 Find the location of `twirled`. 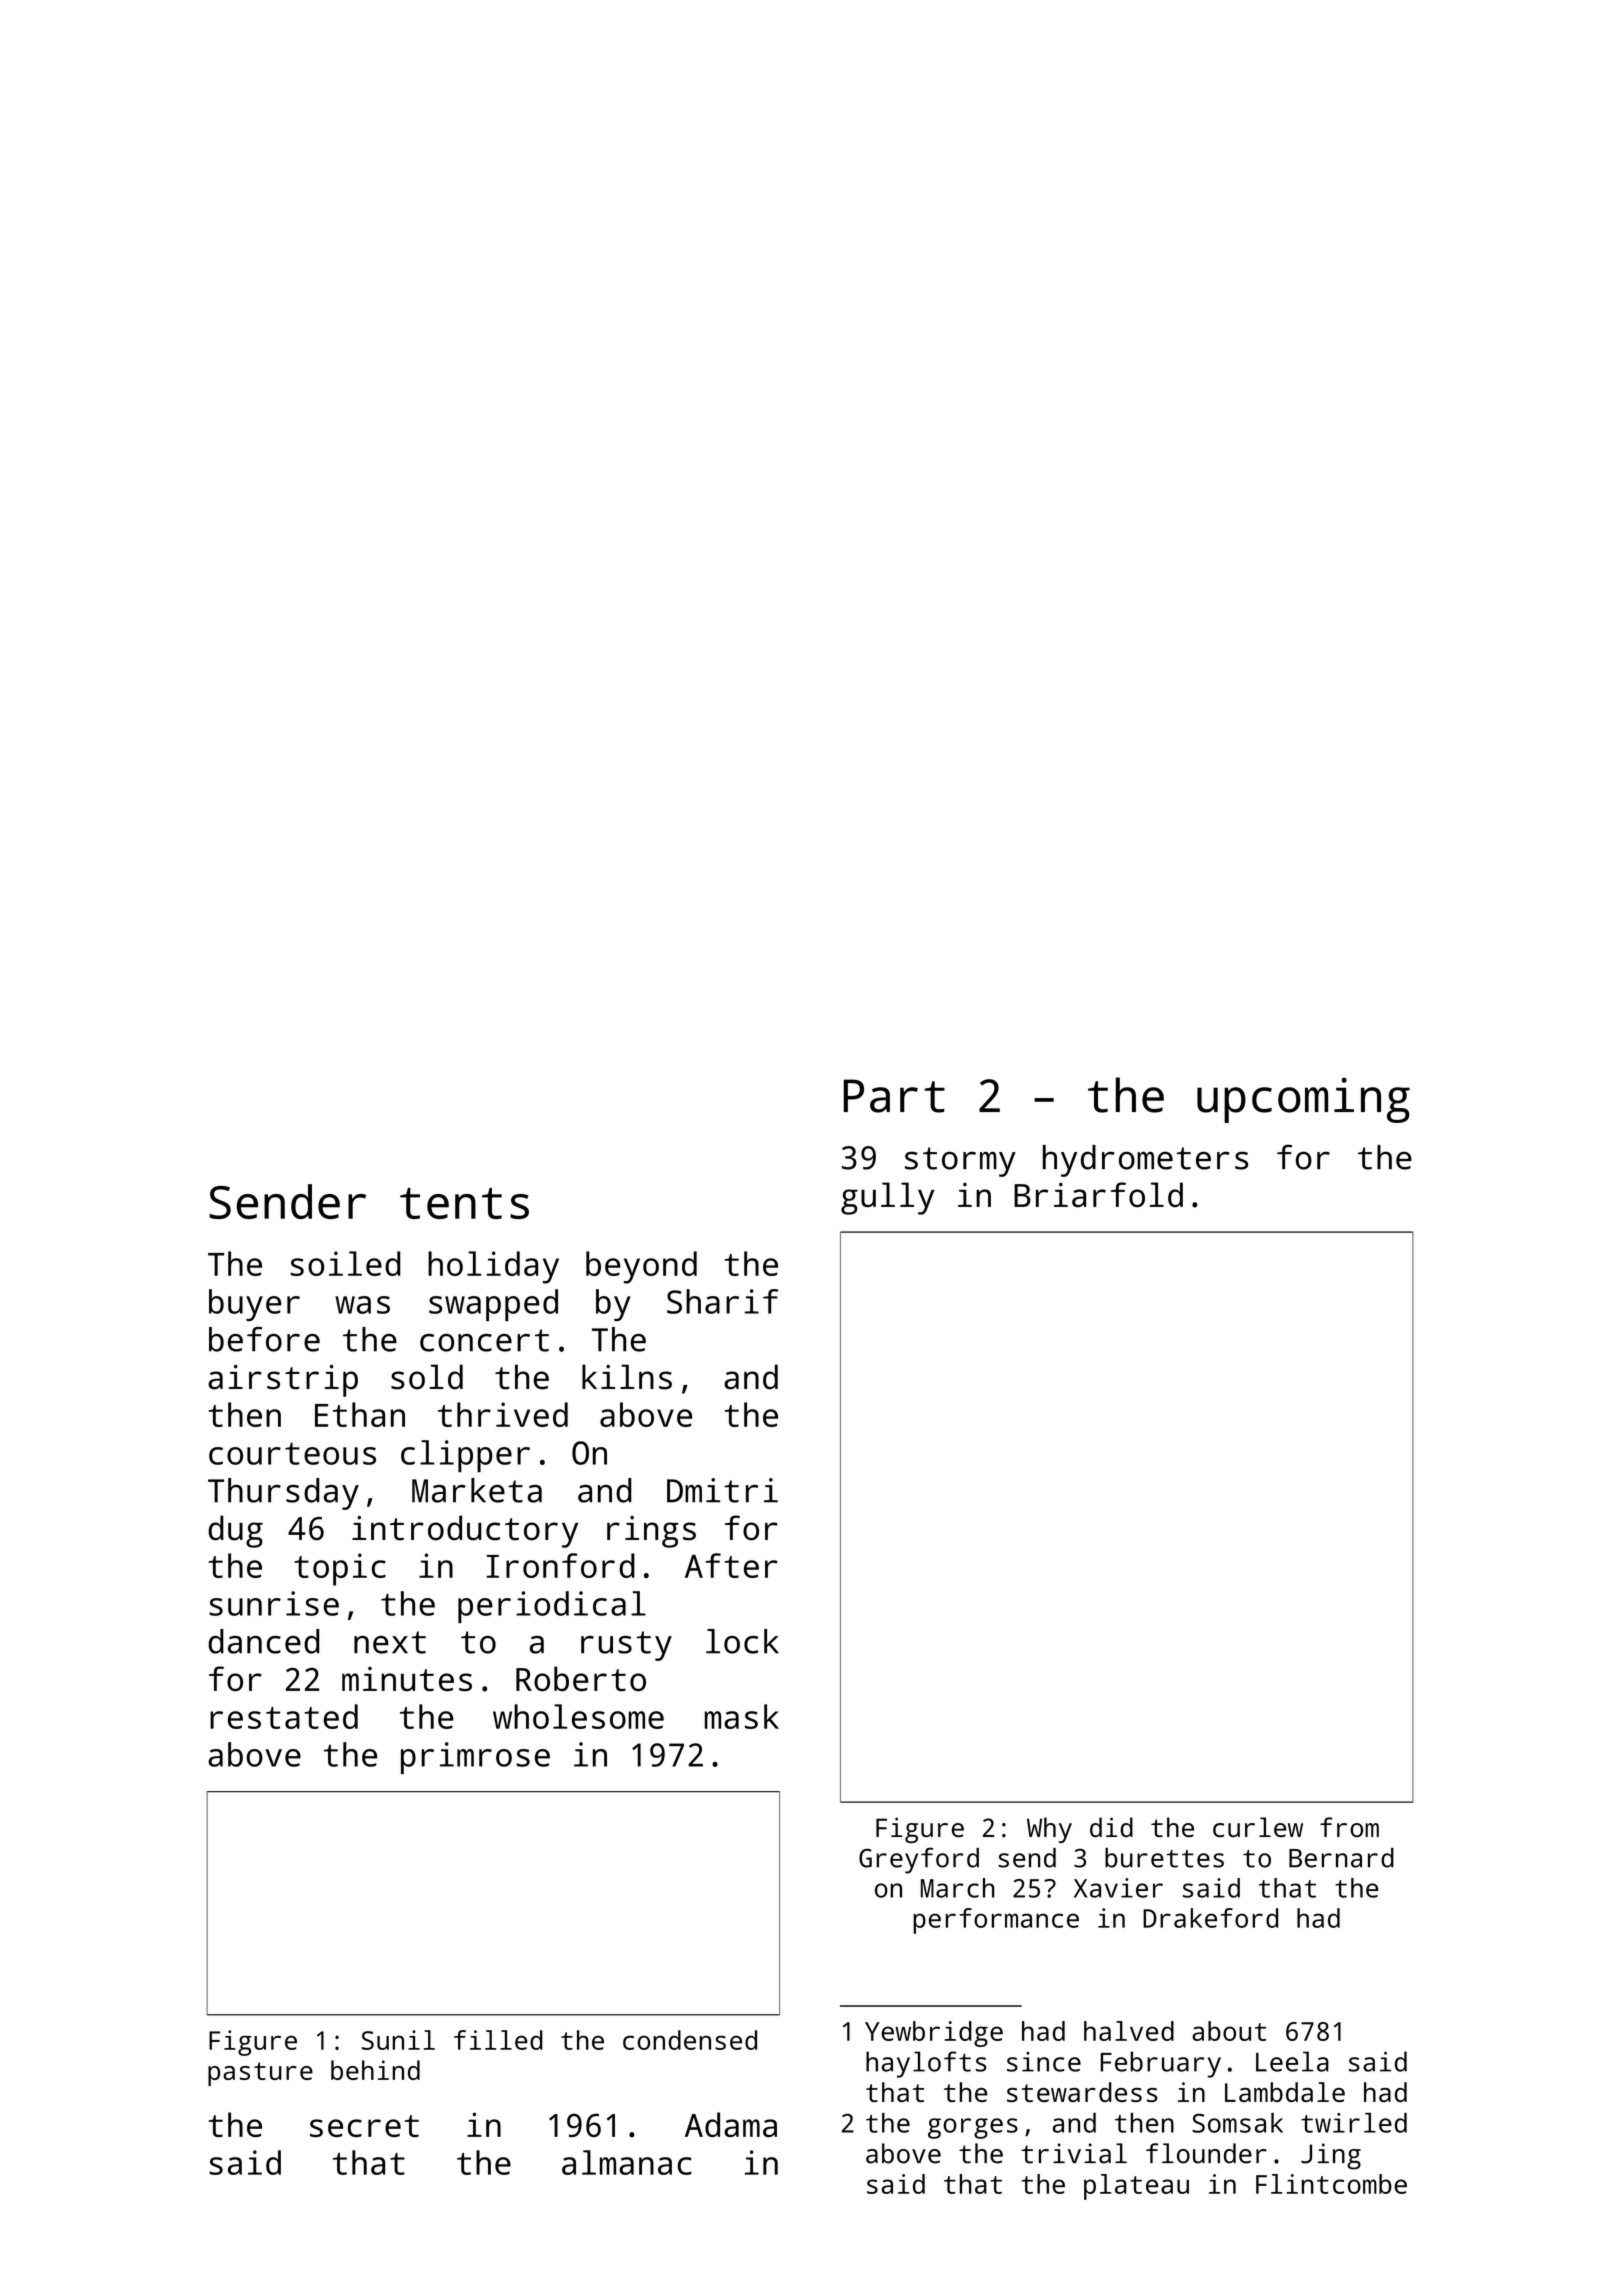

twirled is located at coordinates (1354, 2123).
